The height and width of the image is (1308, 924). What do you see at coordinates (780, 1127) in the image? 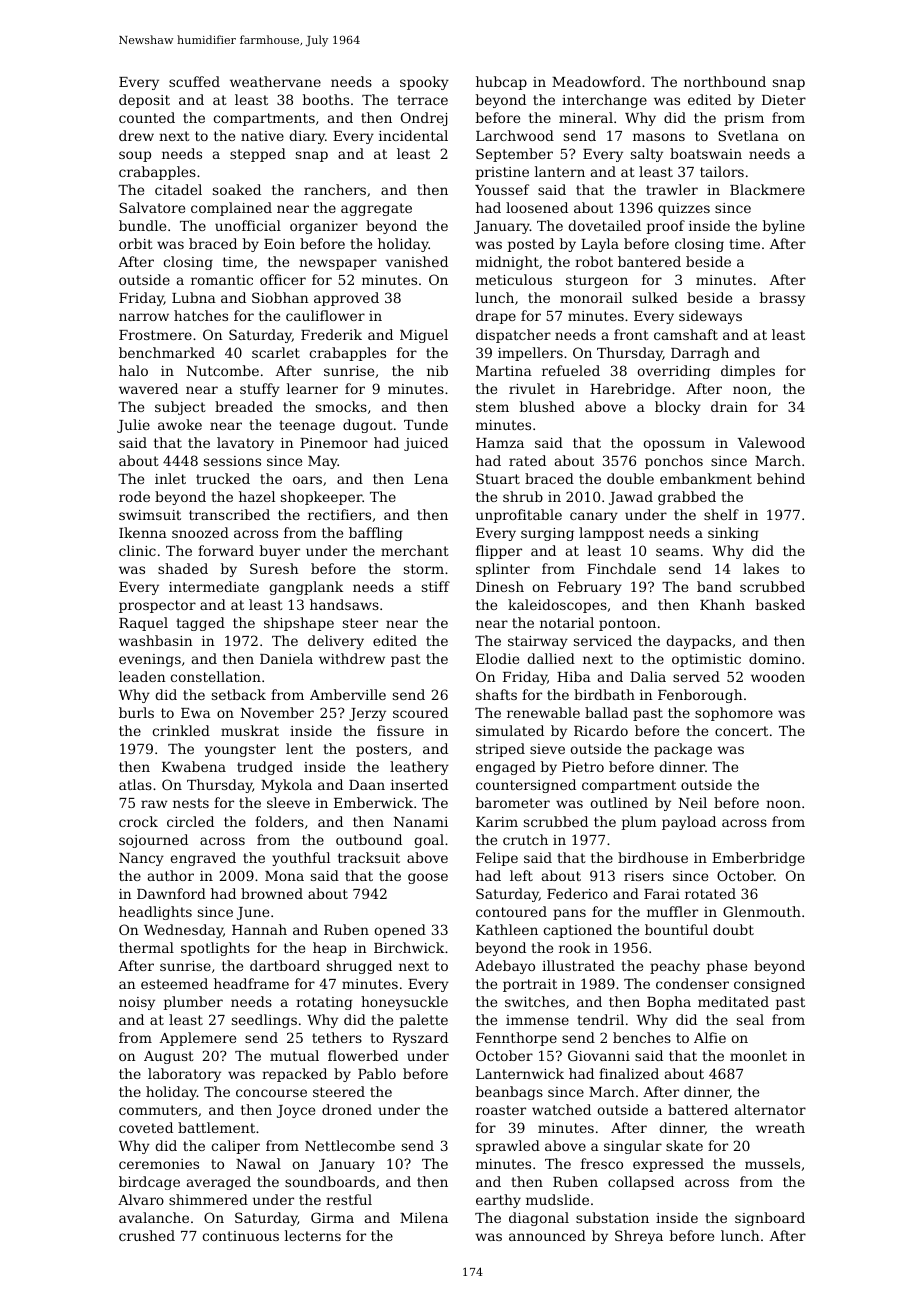
I see `wreath` at bounding box center [780, 1127].
